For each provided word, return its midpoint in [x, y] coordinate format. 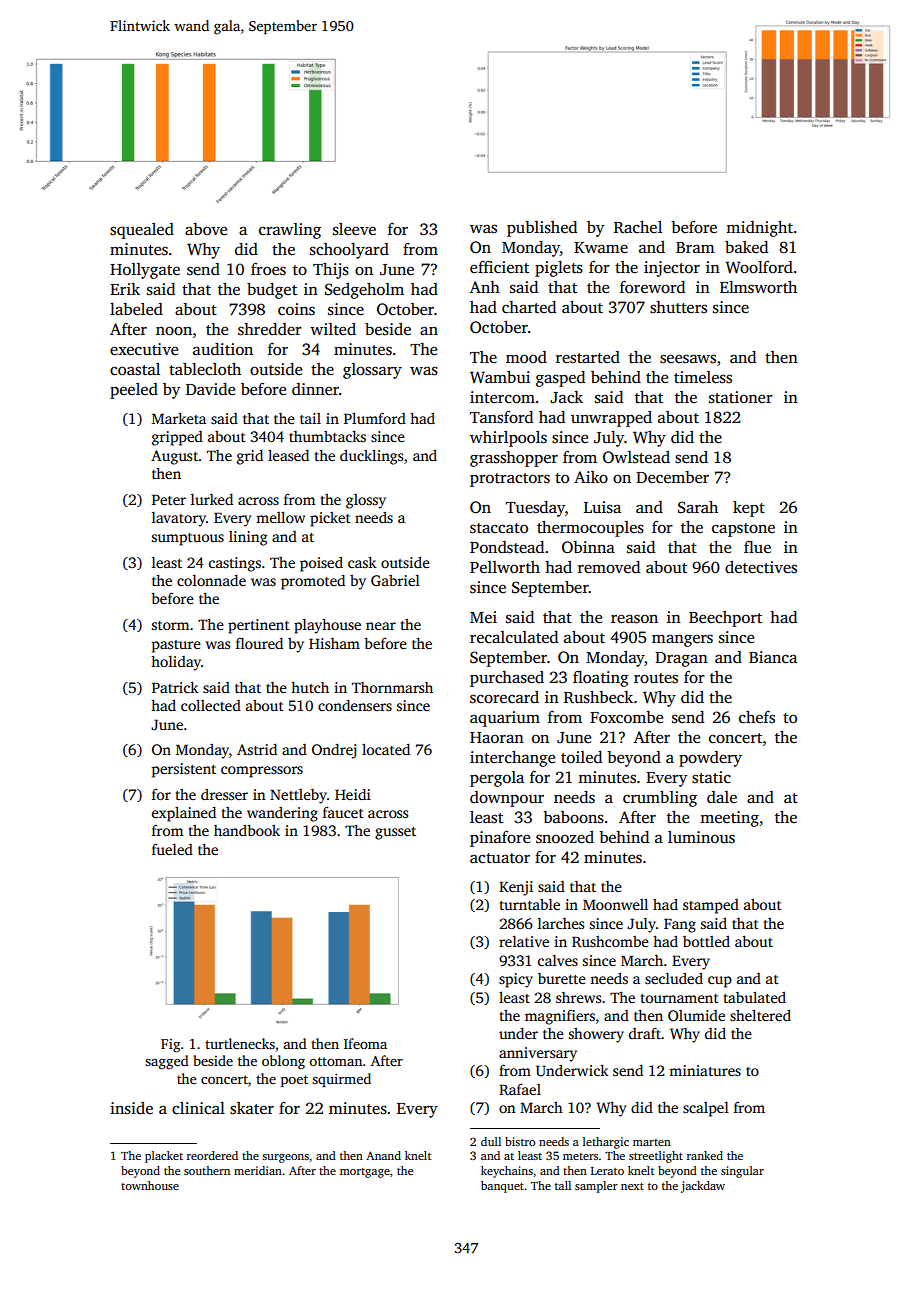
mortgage [365, 1173]
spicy [516, 980]
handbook [247, 830]
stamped [711, 906]
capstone [743, 530]
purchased [507, 679]
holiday [176, 663]
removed [609, 567]
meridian [258, 1170]
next [632, 1186]
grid [250, 457]
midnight [759, 229]
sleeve [354, 229]
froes [268, 269]
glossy [366, 501]
